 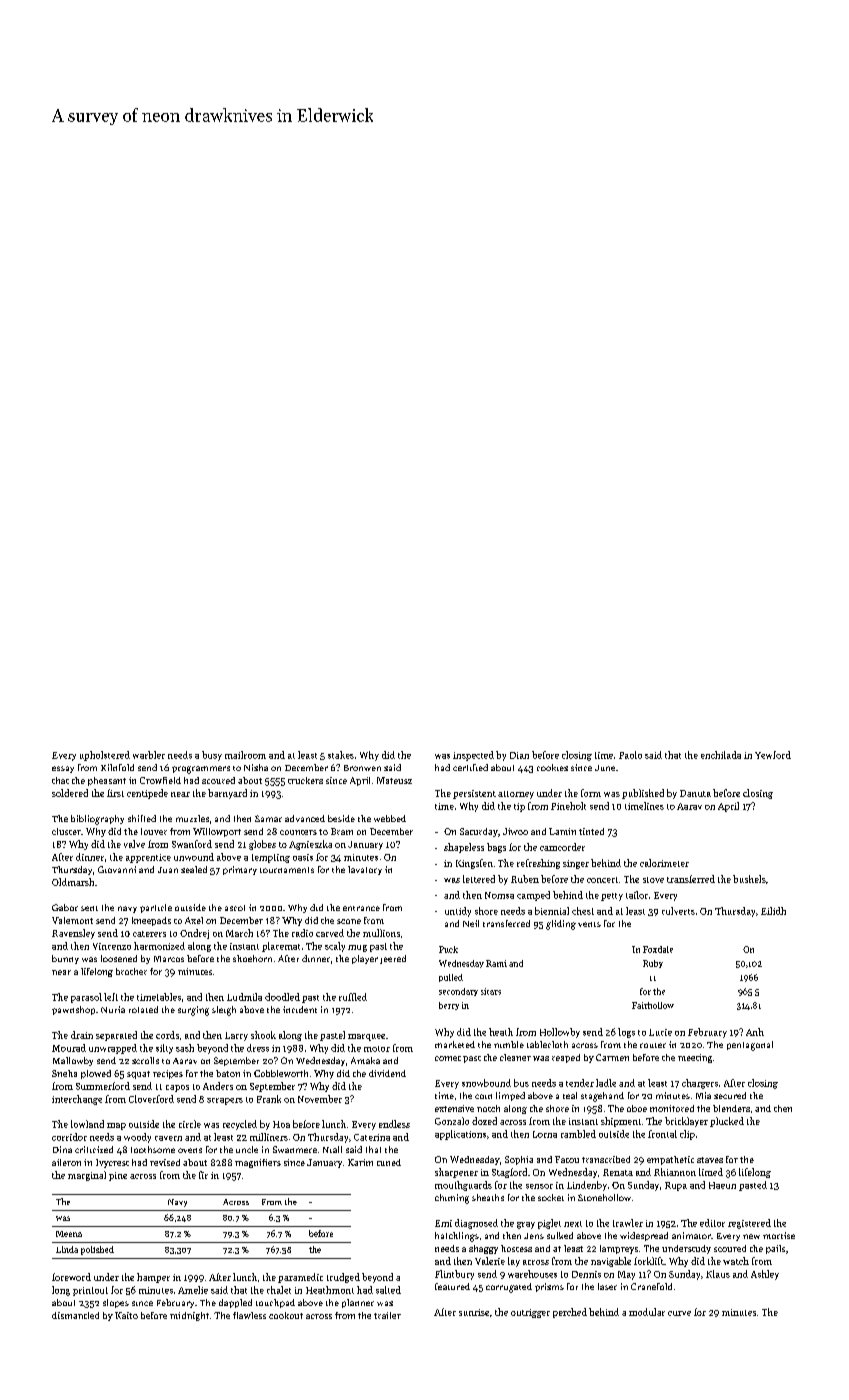 I want to click on upholstered, so click(x=105, y=756).
